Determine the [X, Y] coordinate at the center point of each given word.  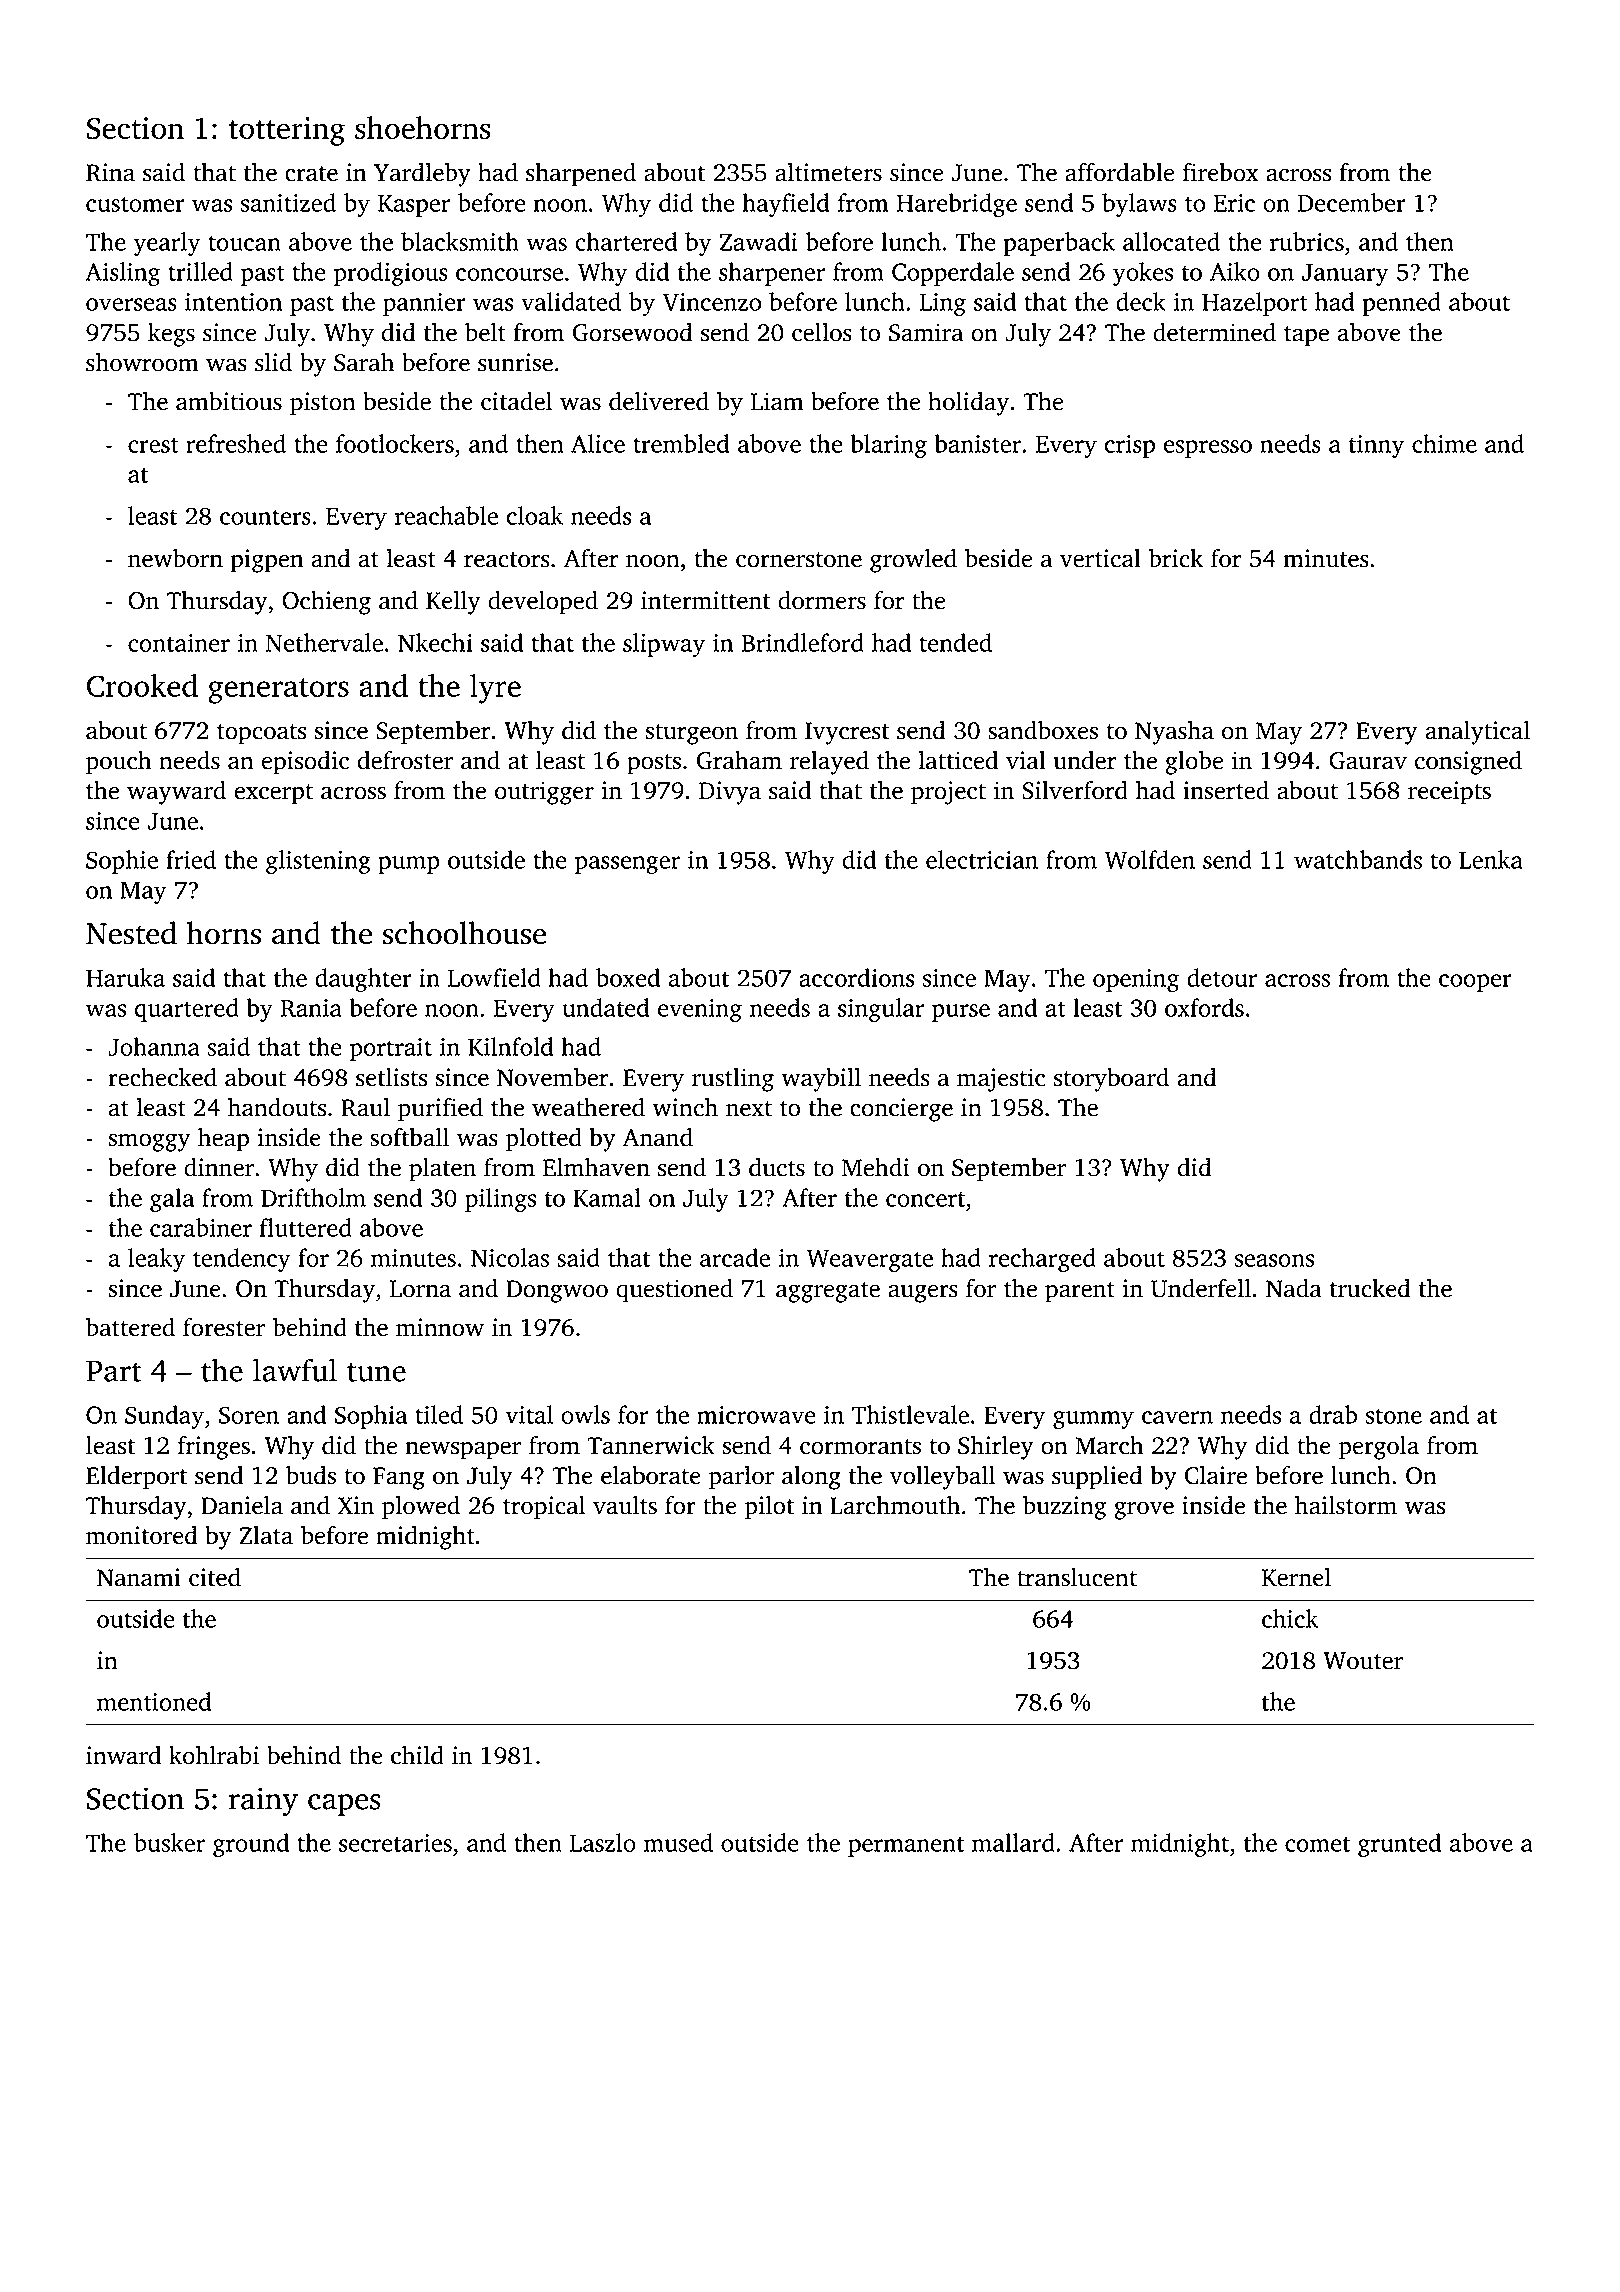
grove [1144, 1510]
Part [113, 1371]
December [1352, 202]
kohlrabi [214, 1755]
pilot [769, 1508]
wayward [176, 793]
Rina [110, 172]
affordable [1119, 172]
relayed [829, 763]
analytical [1477, 733]
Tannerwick [651, 1445]
